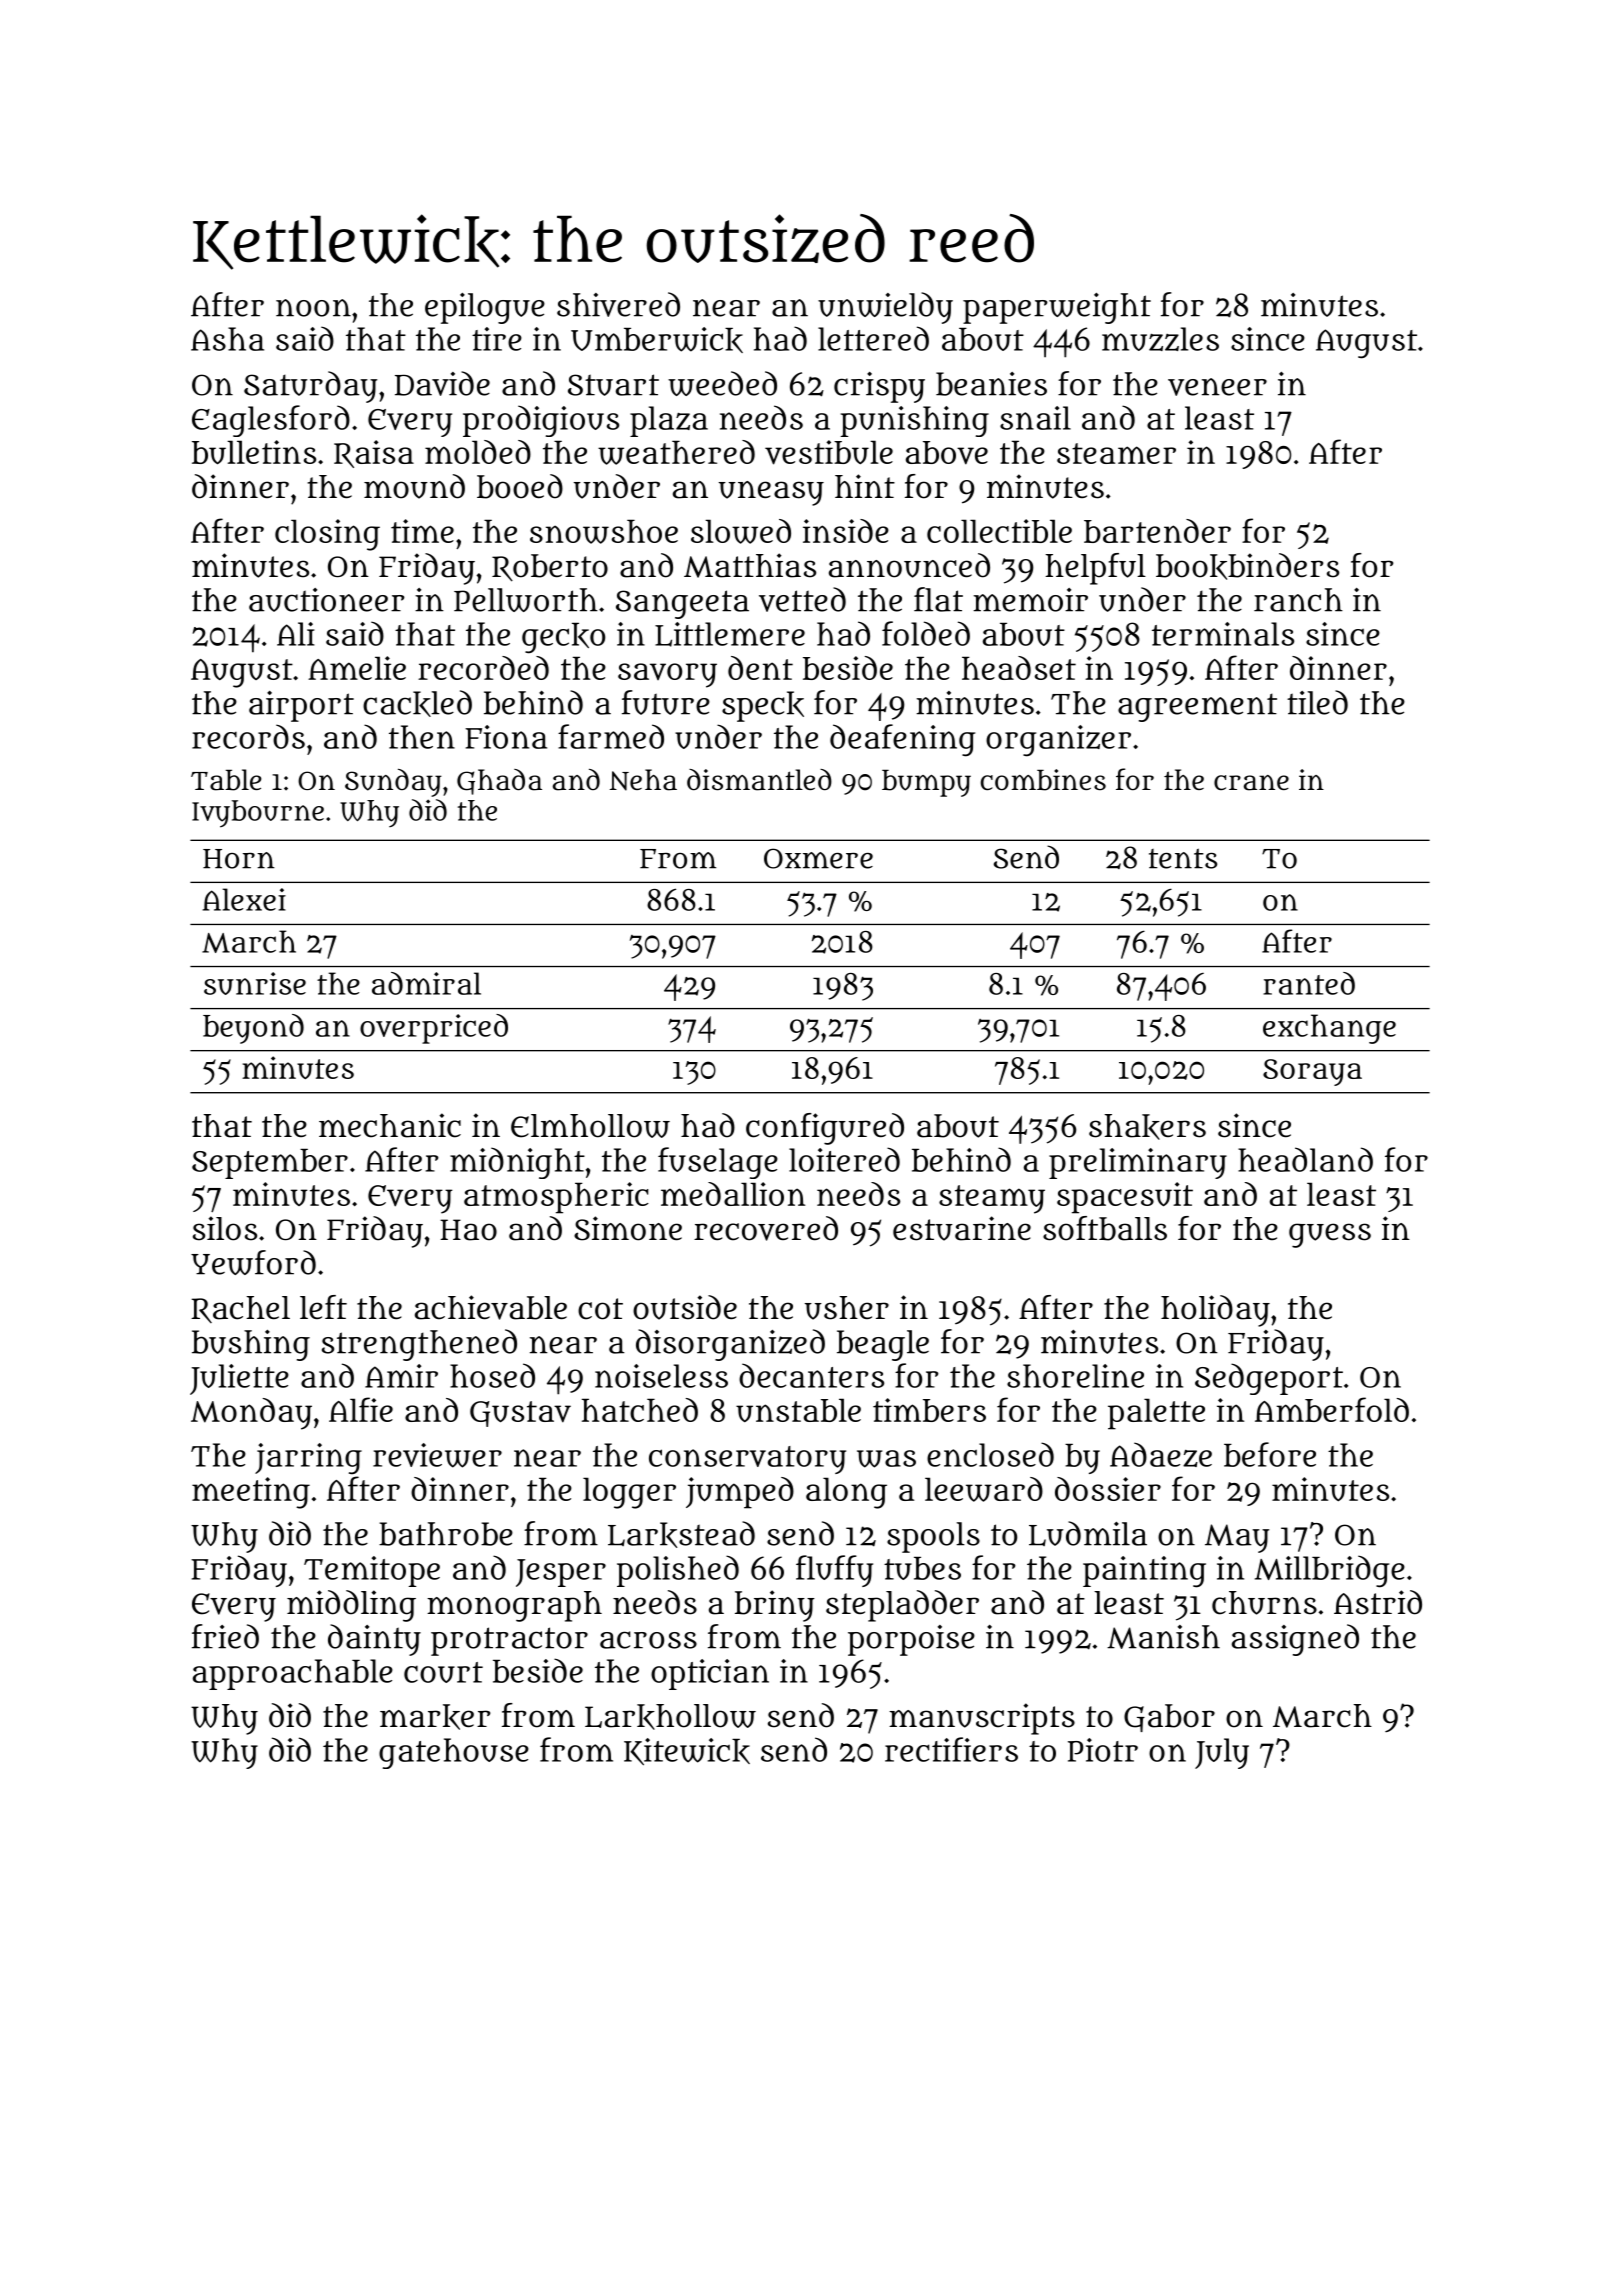  What do you see at coordinates (811, 1375) in the screenshot?
I see `decanters` at bounding box center [811, 1375].
